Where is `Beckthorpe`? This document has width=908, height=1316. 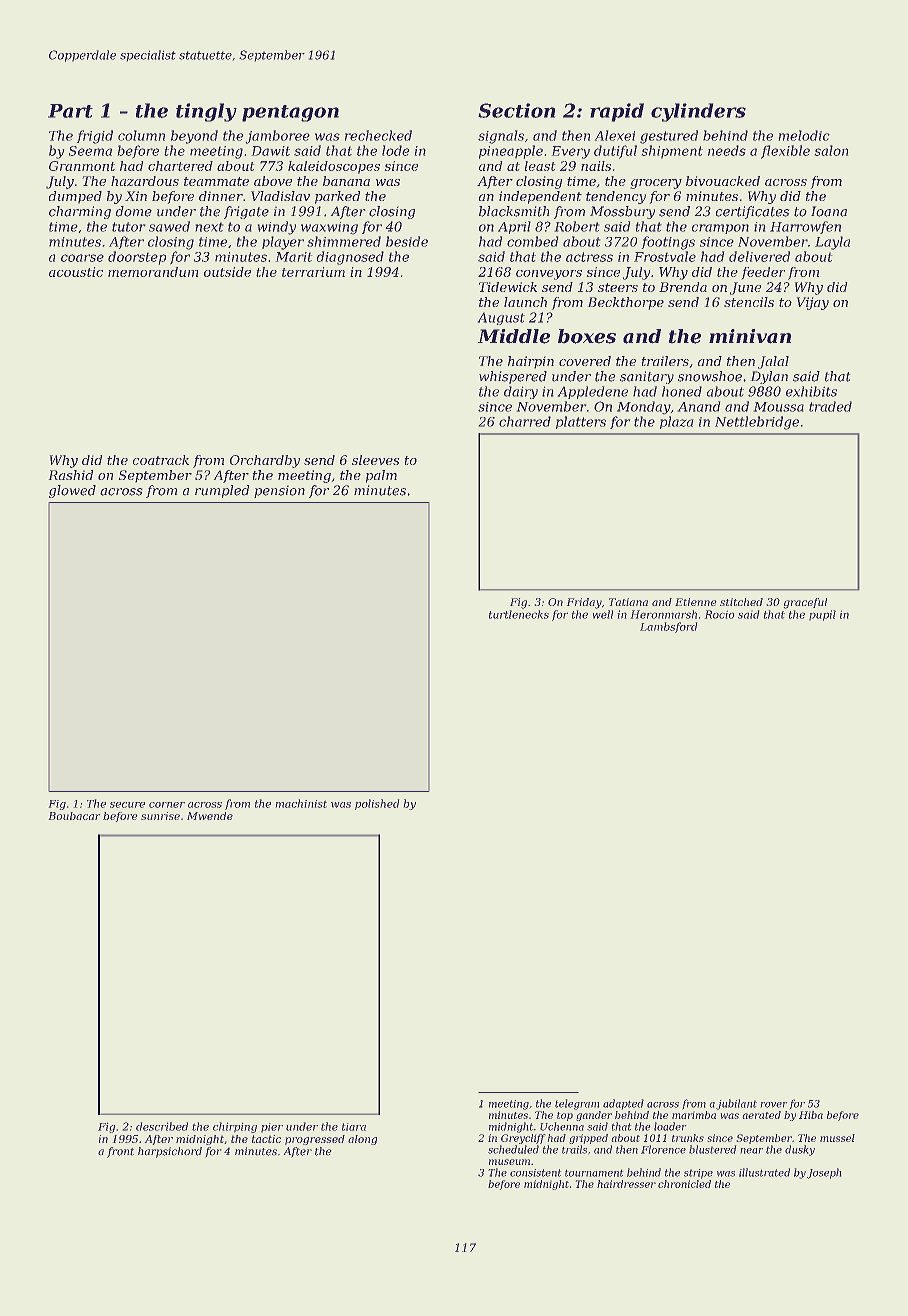 Beckthorpe is located at coordinates (625, 303).
